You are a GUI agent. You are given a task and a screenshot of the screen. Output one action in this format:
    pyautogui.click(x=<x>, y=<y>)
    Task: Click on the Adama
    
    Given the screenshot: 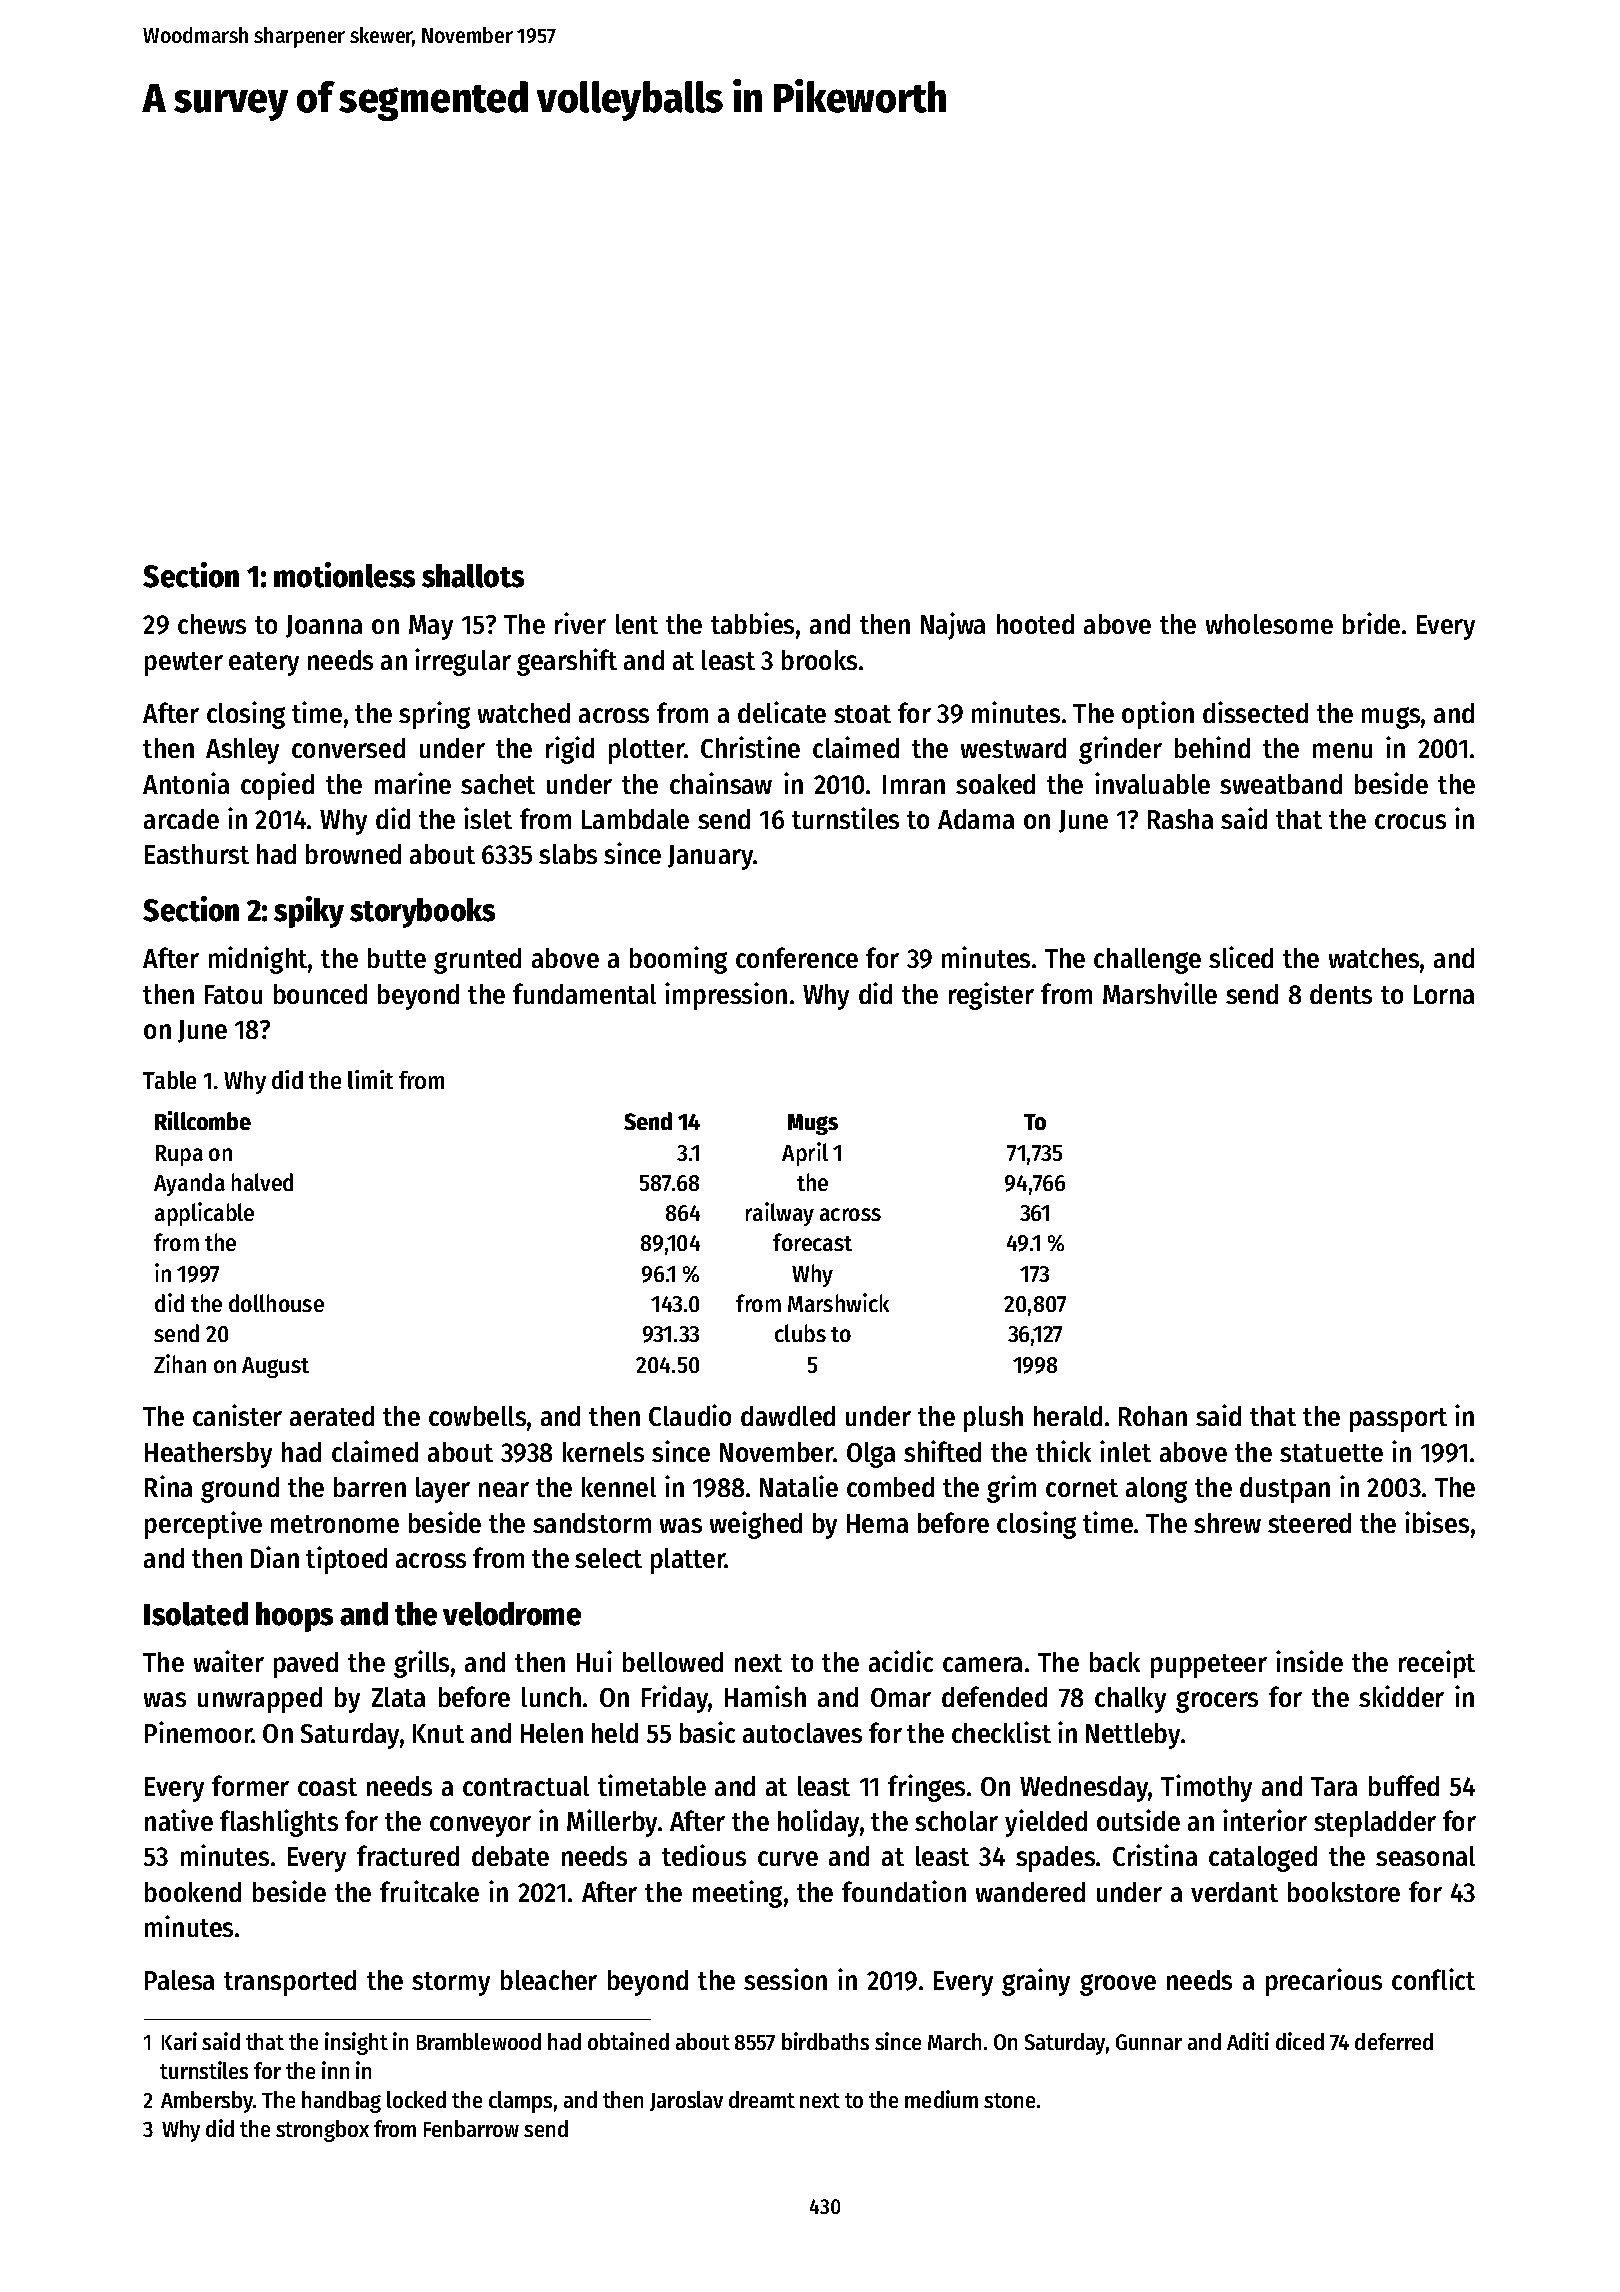 What is the action you would take?
    pyautogui.click(x=976, y=819)
